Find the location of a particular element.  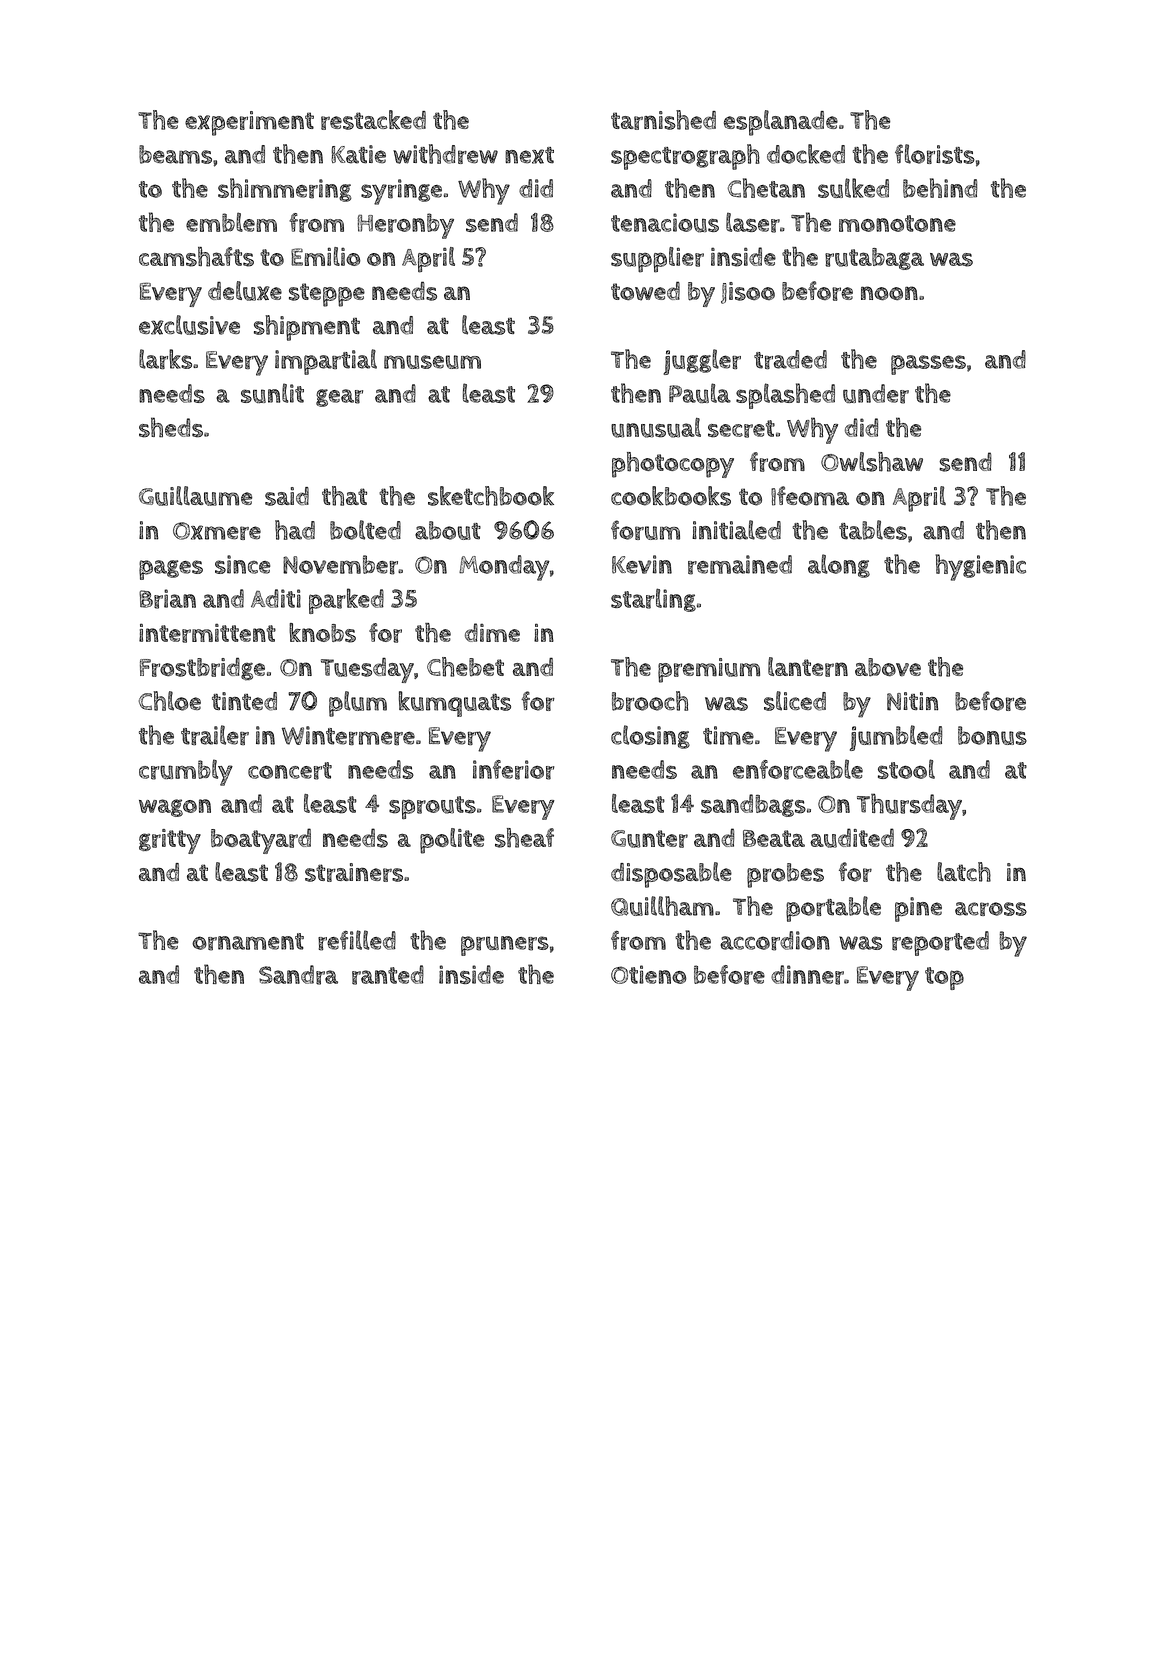

strainers is located at coordinates (354, 872).
